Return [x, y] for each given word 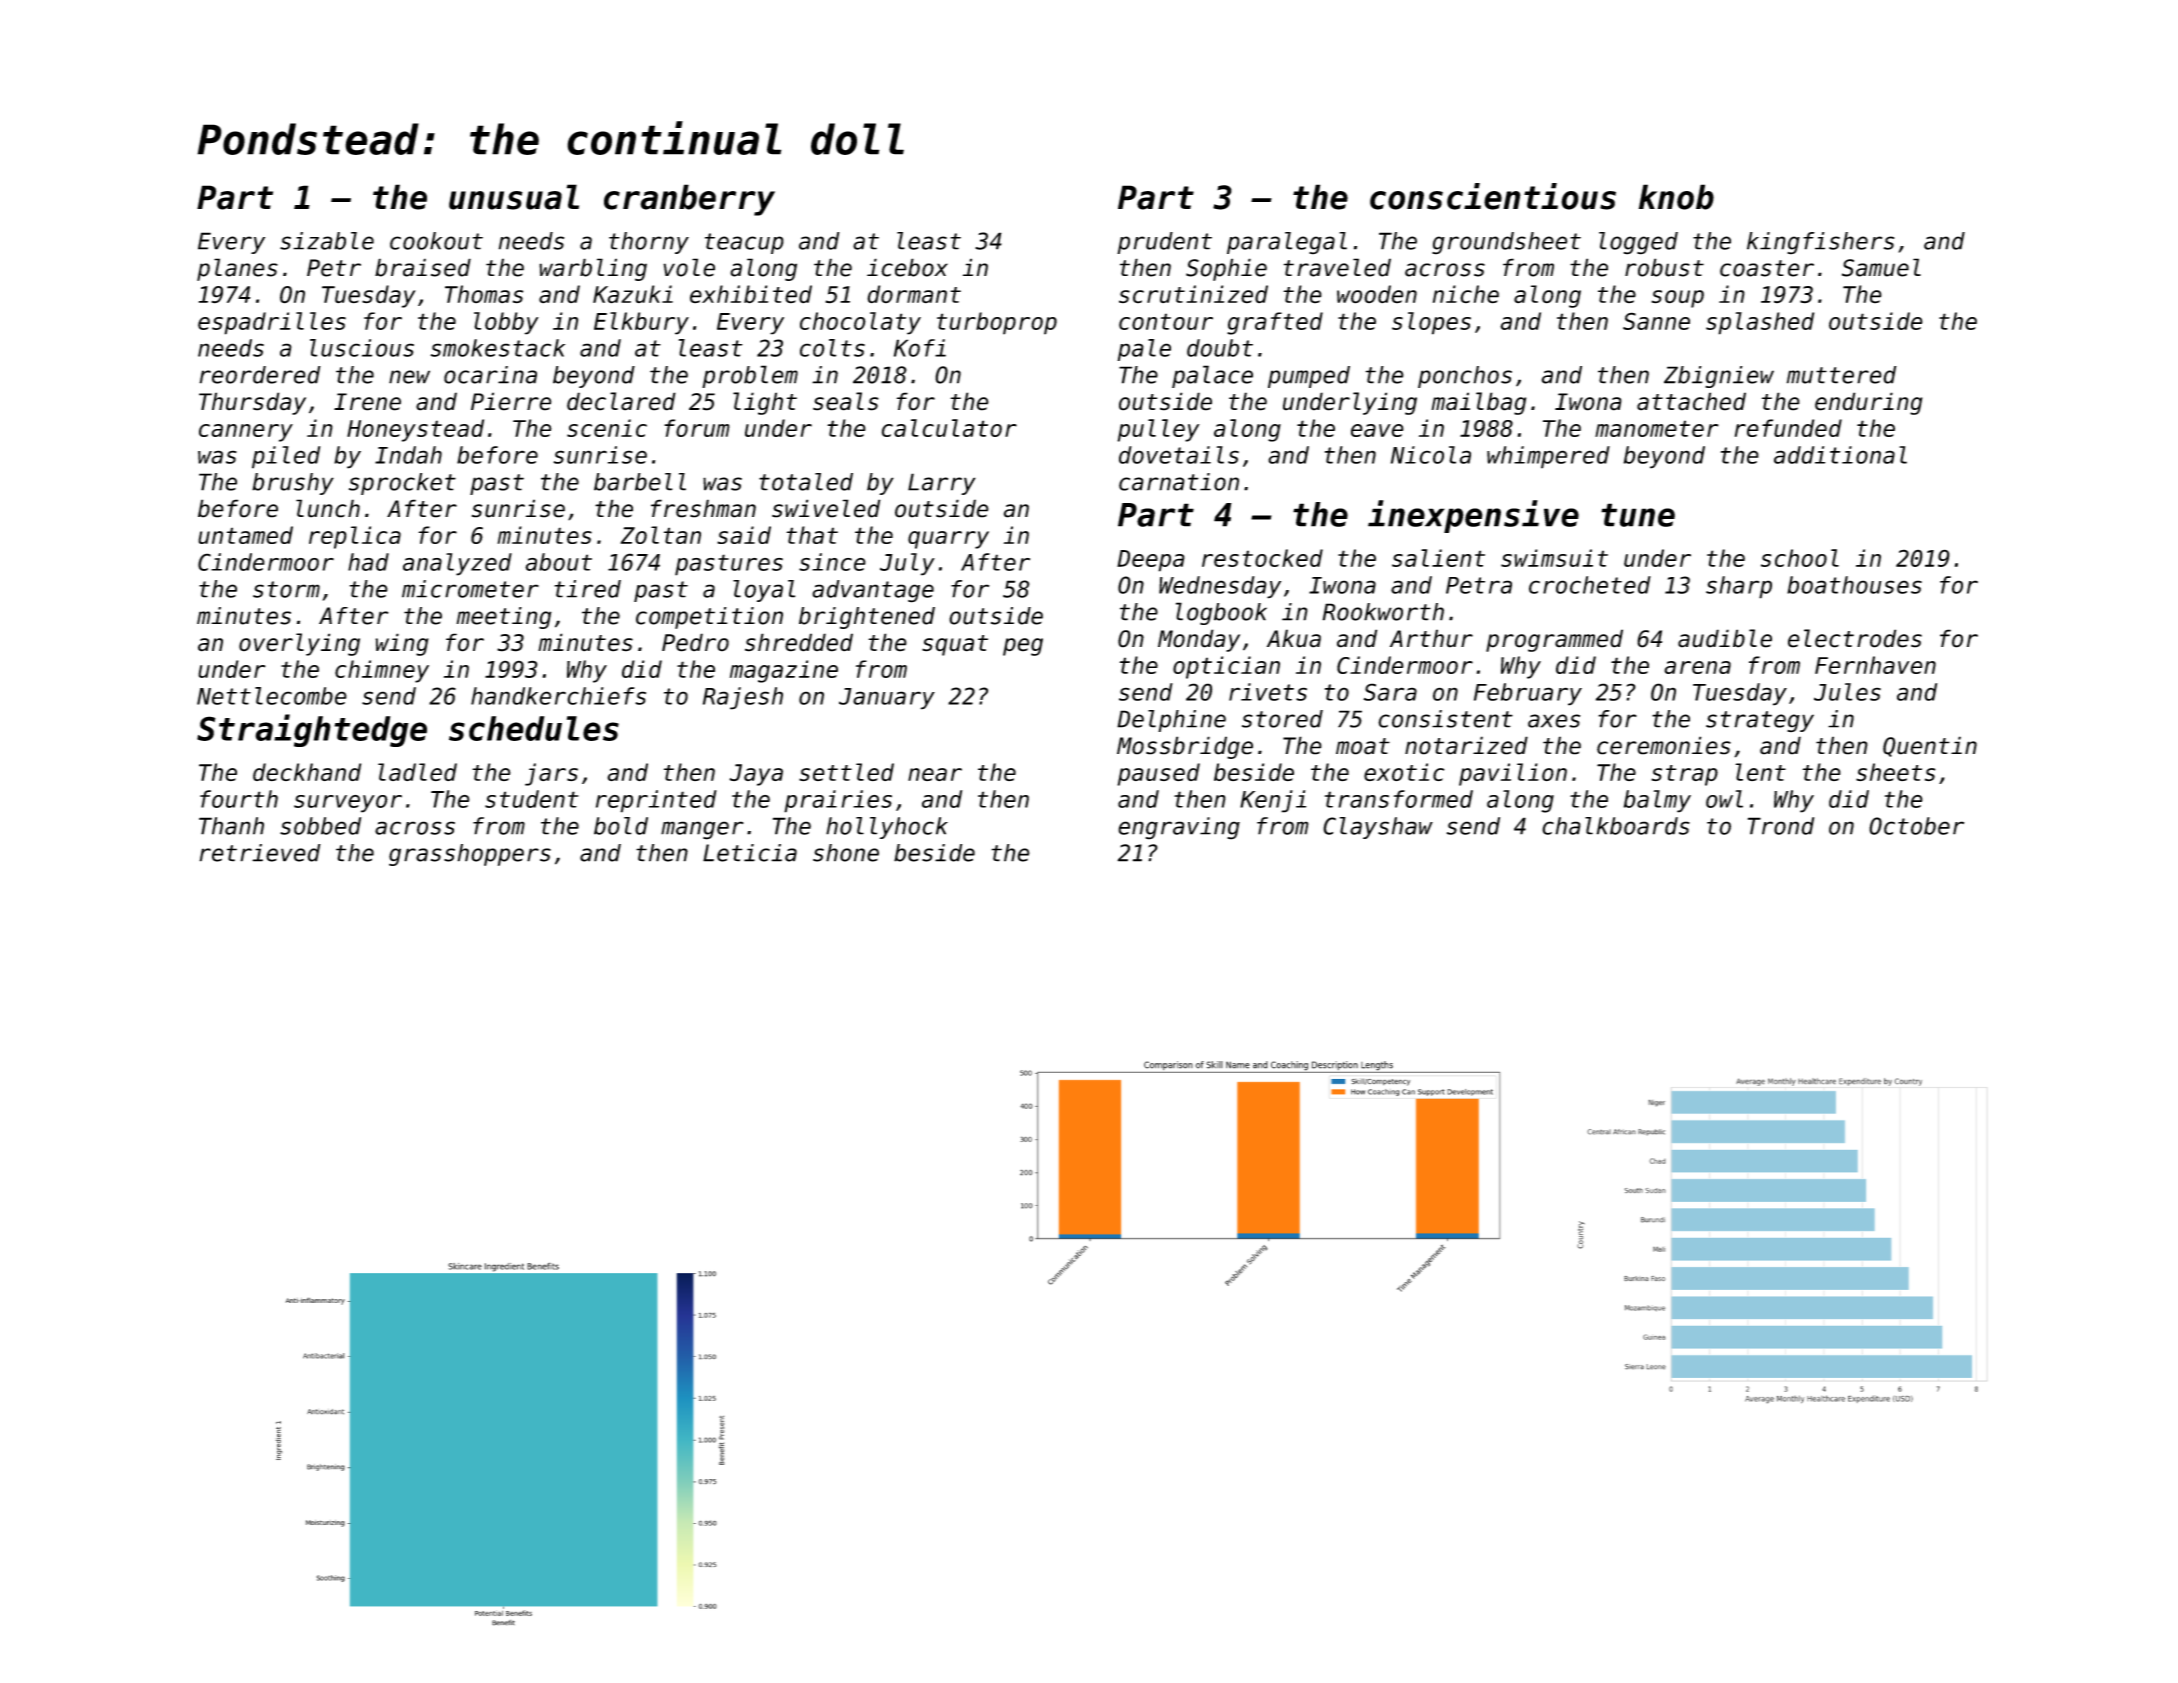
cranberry [689, 200]
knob [1676, 197]
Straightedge [312, 730]
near [935, 774]
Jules [1847, 692]
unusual [514, 197]
